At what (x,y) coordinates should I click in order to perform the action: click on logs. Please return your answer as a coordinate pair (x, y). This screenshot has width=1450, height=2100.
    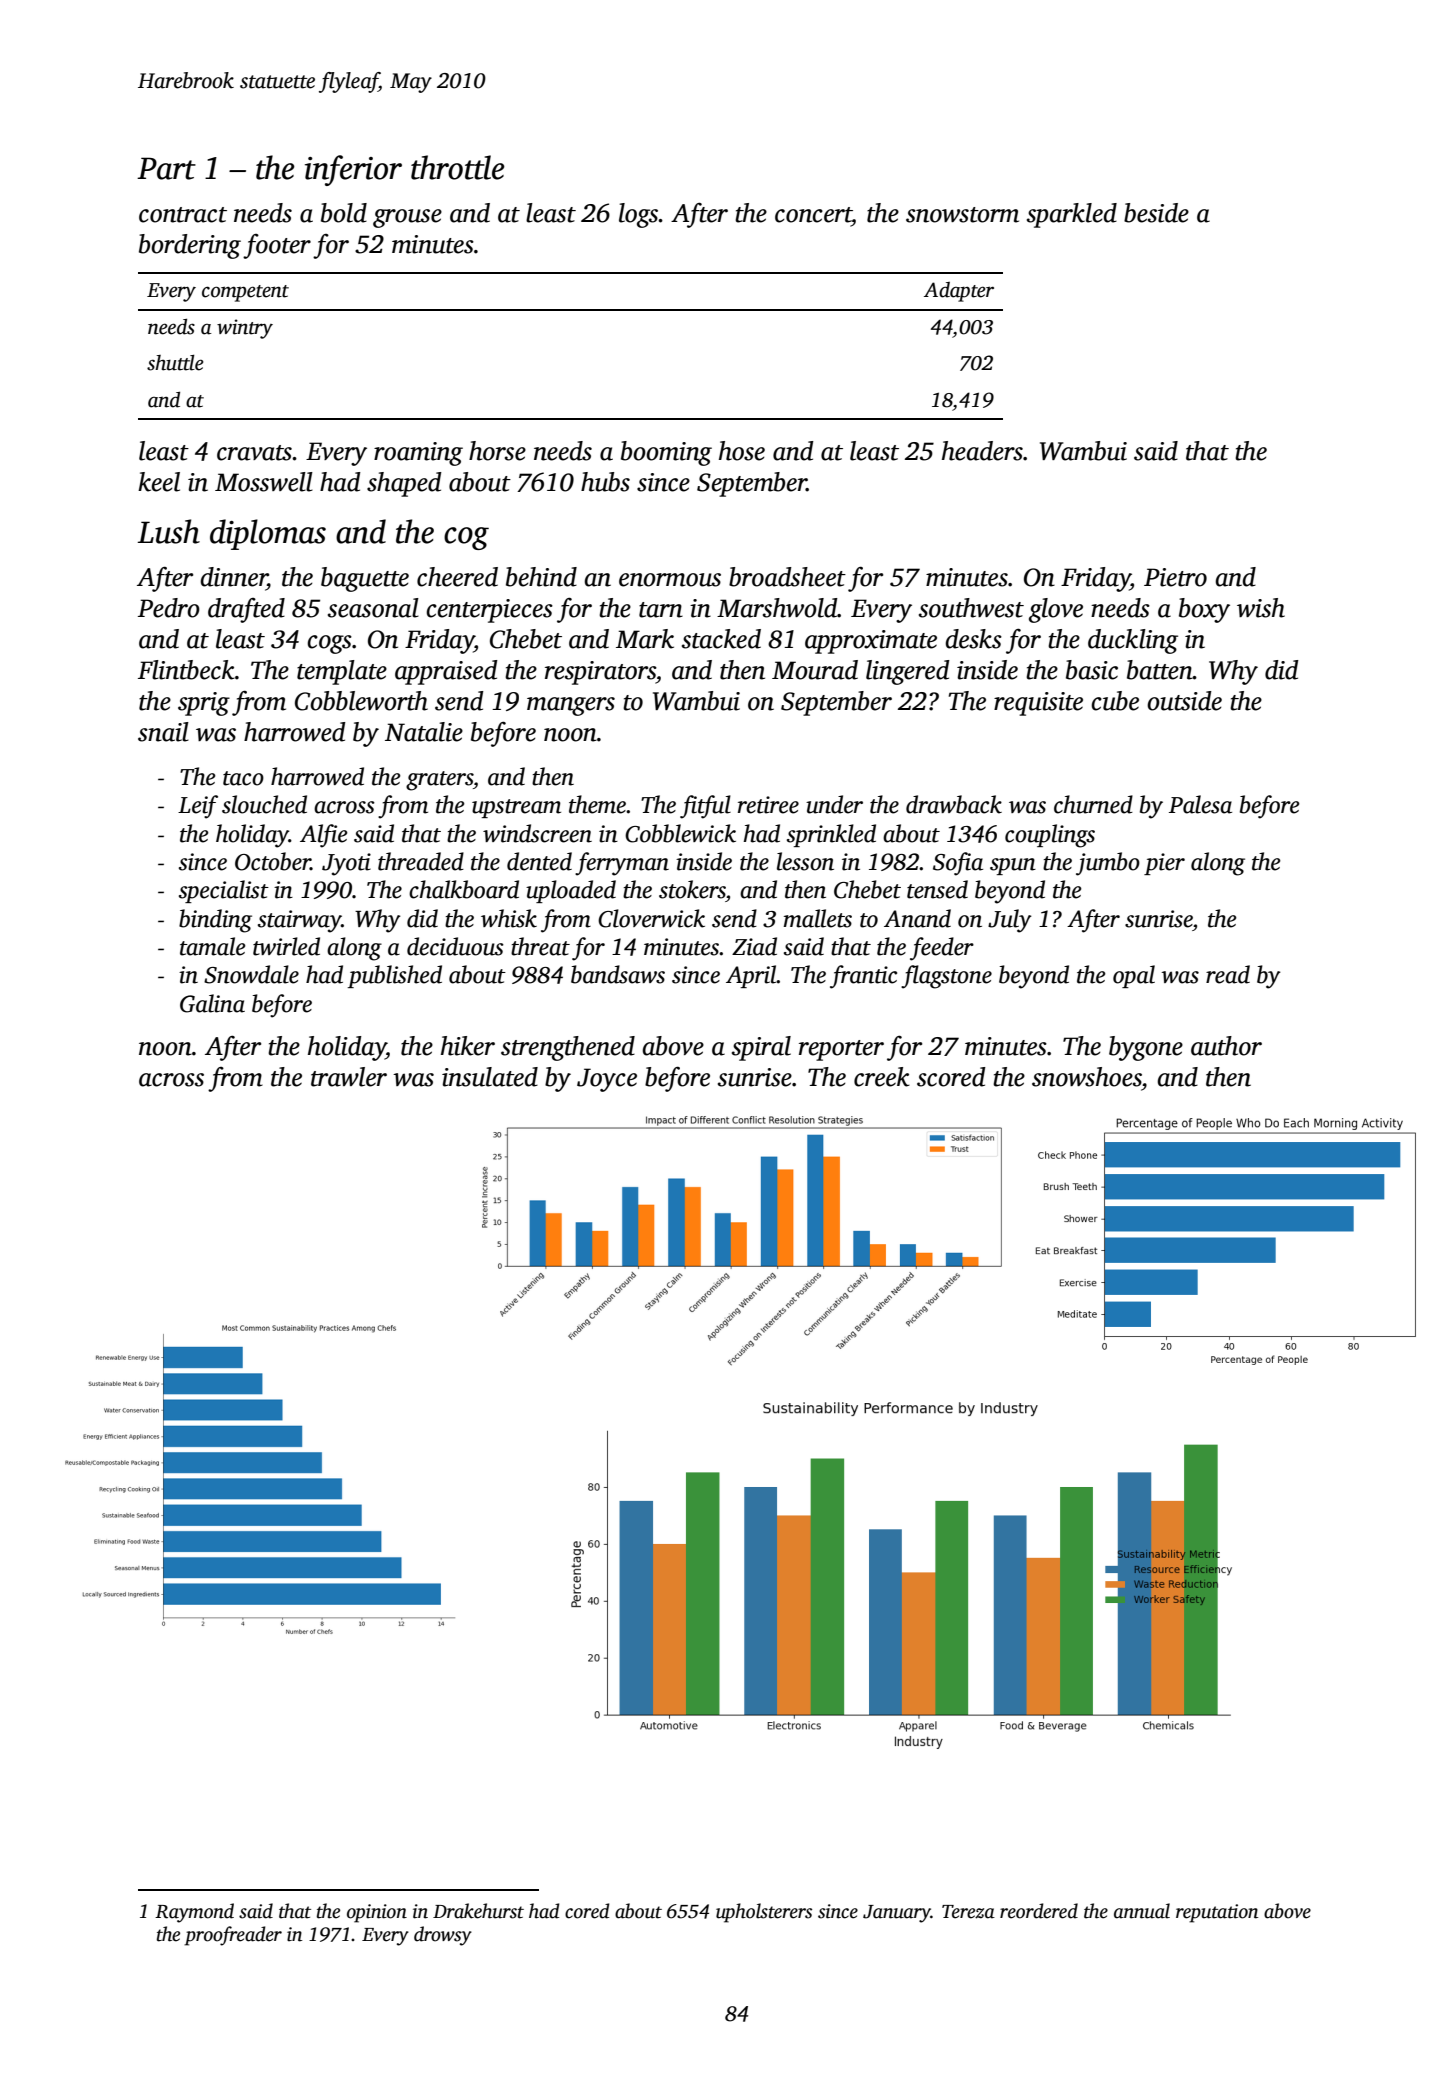
    Looking at the image, I should click on (639, 215).
